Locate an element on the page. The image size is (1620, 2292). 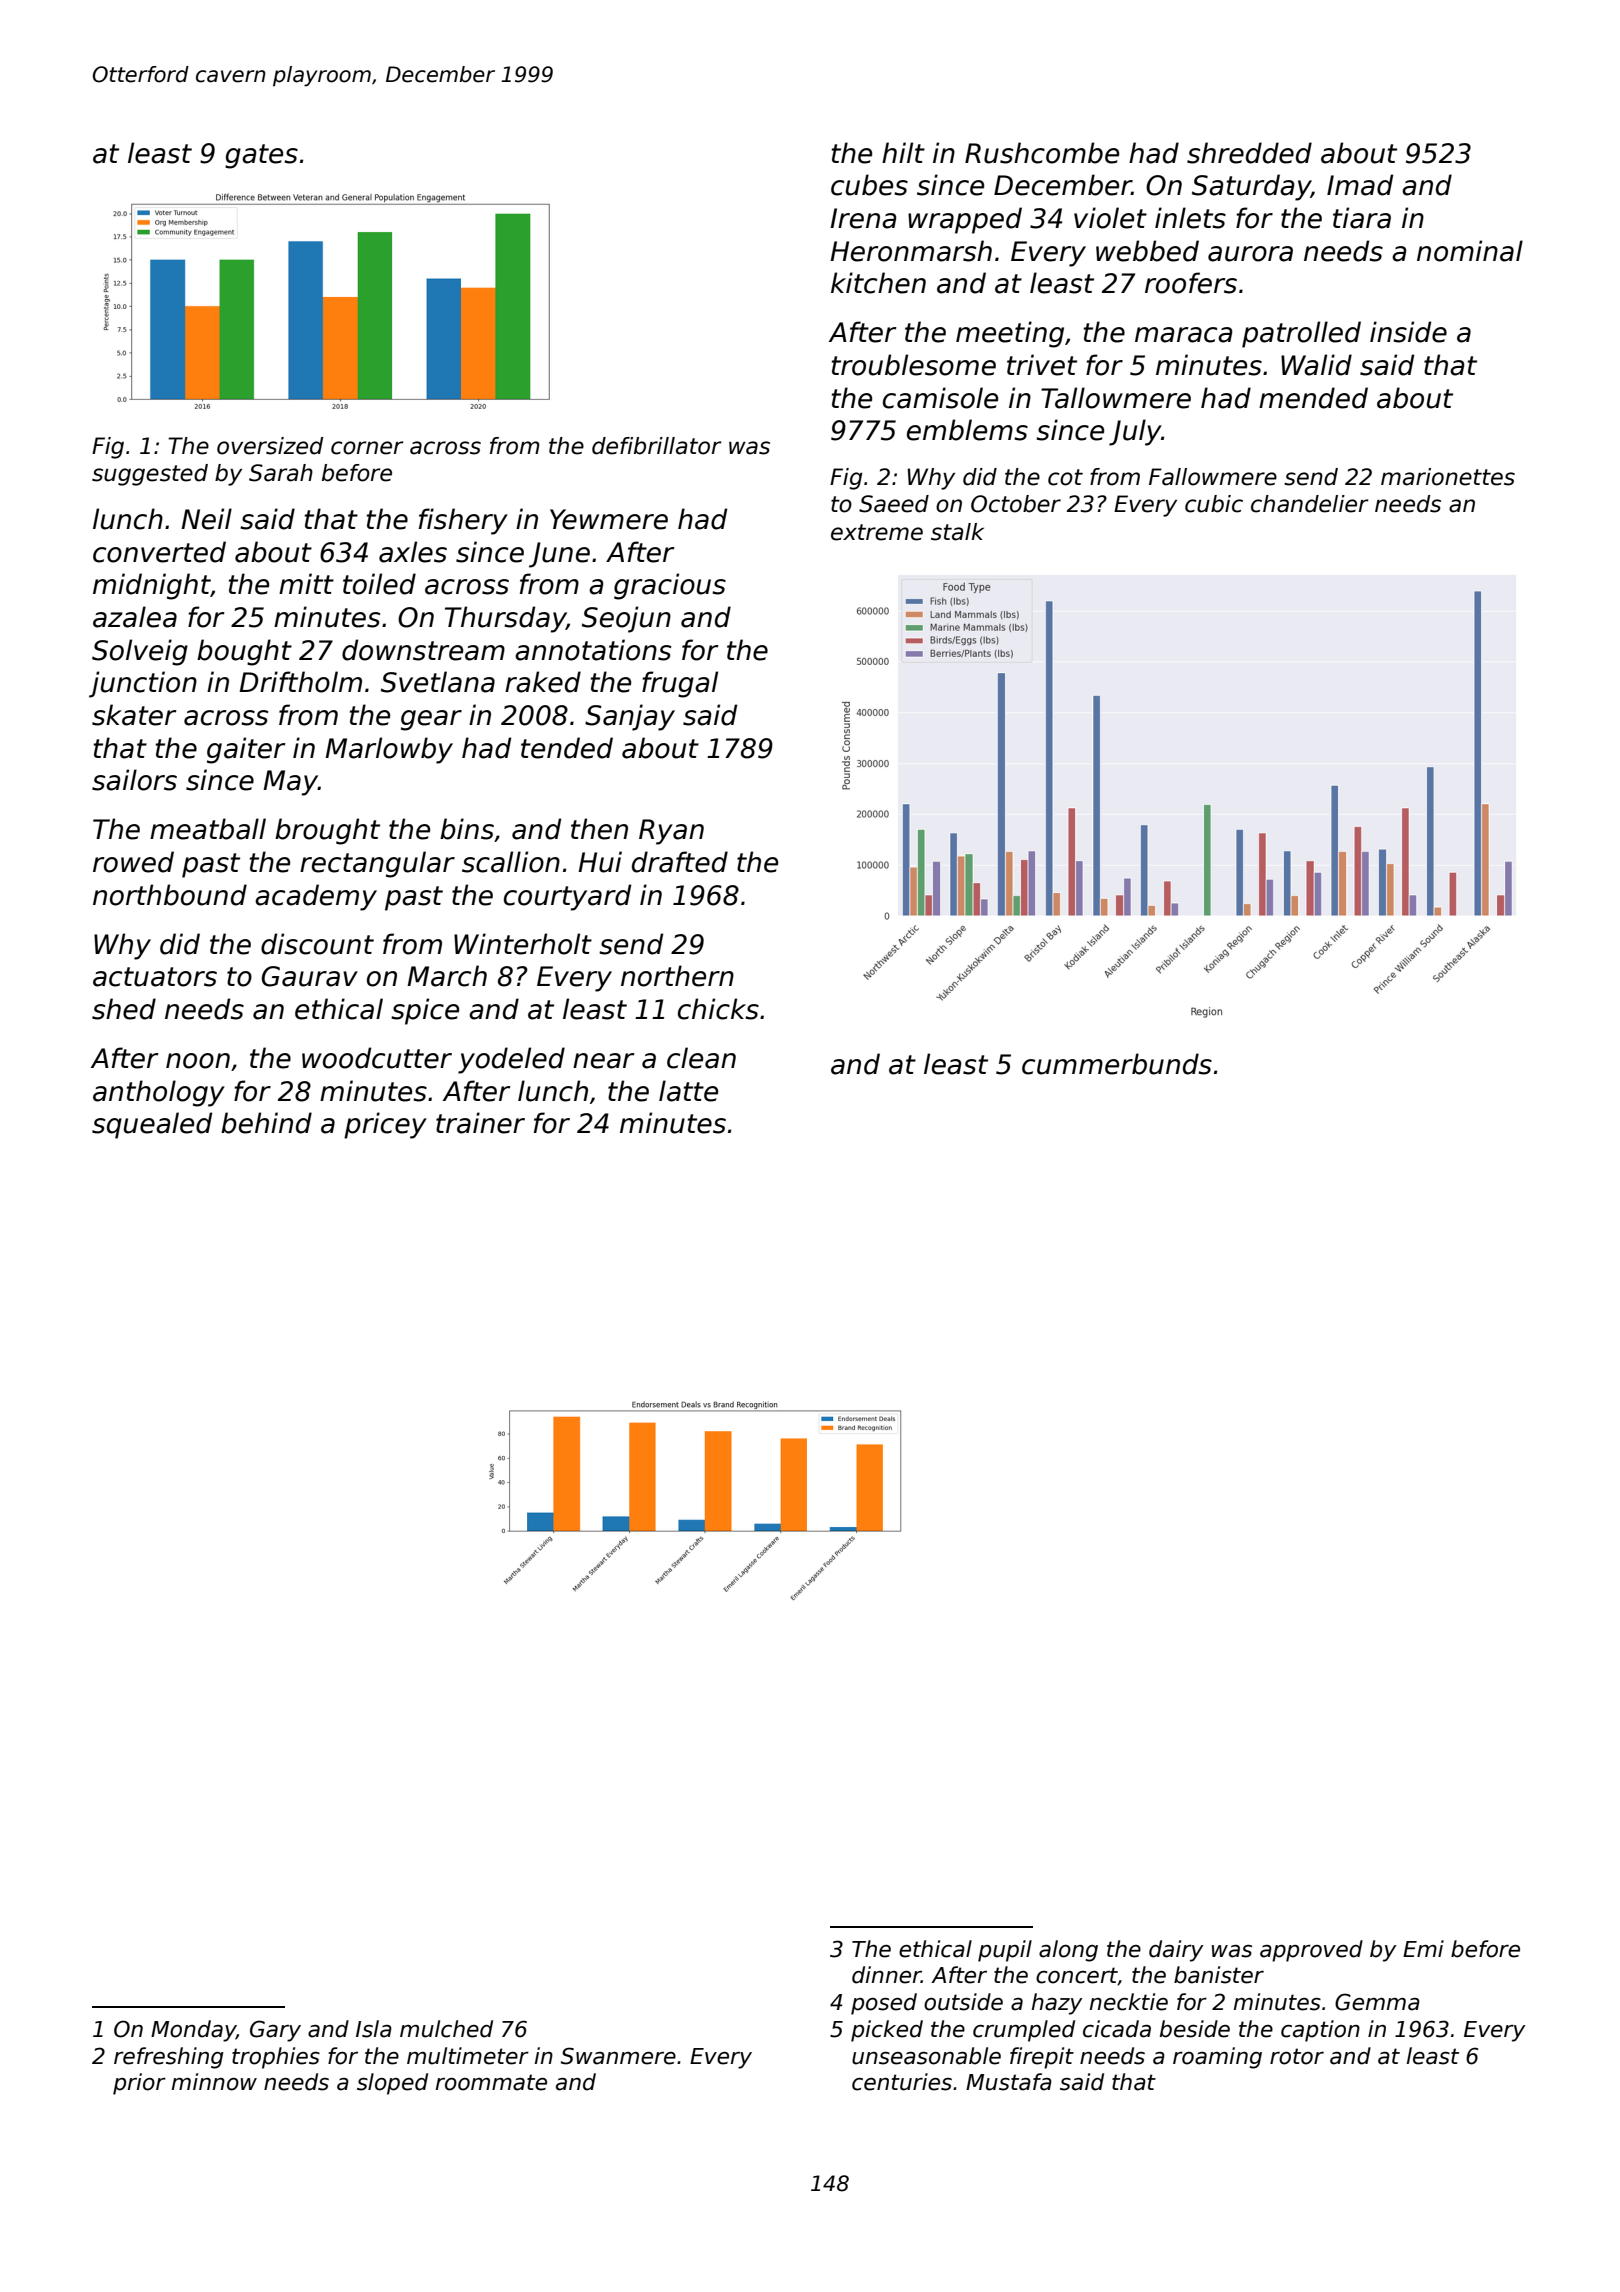
Imad is located at coordinates (1360, 185).
